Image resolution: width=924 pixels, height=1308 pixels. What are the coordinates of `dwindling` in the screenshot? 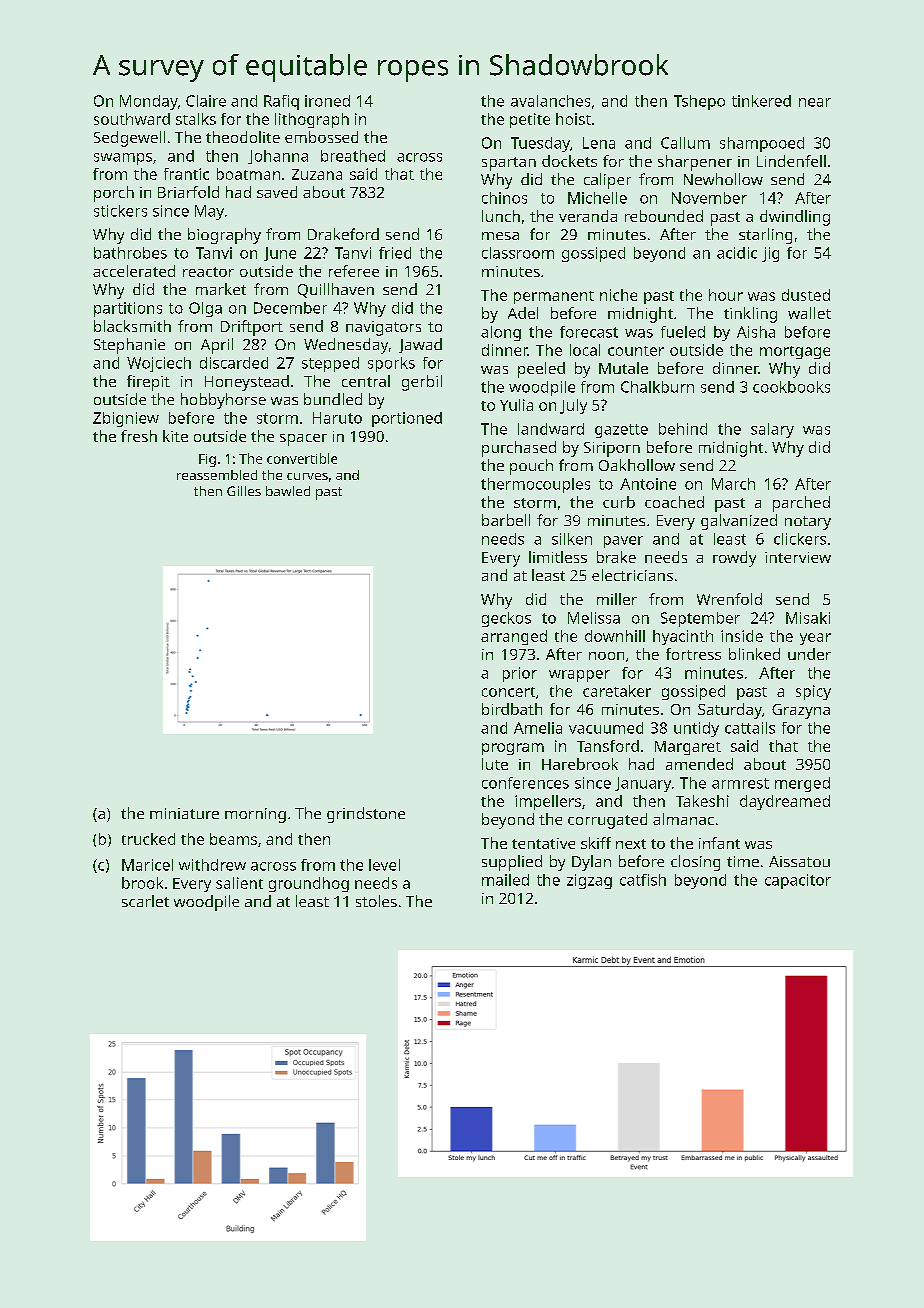 It's located at (795, 218).
